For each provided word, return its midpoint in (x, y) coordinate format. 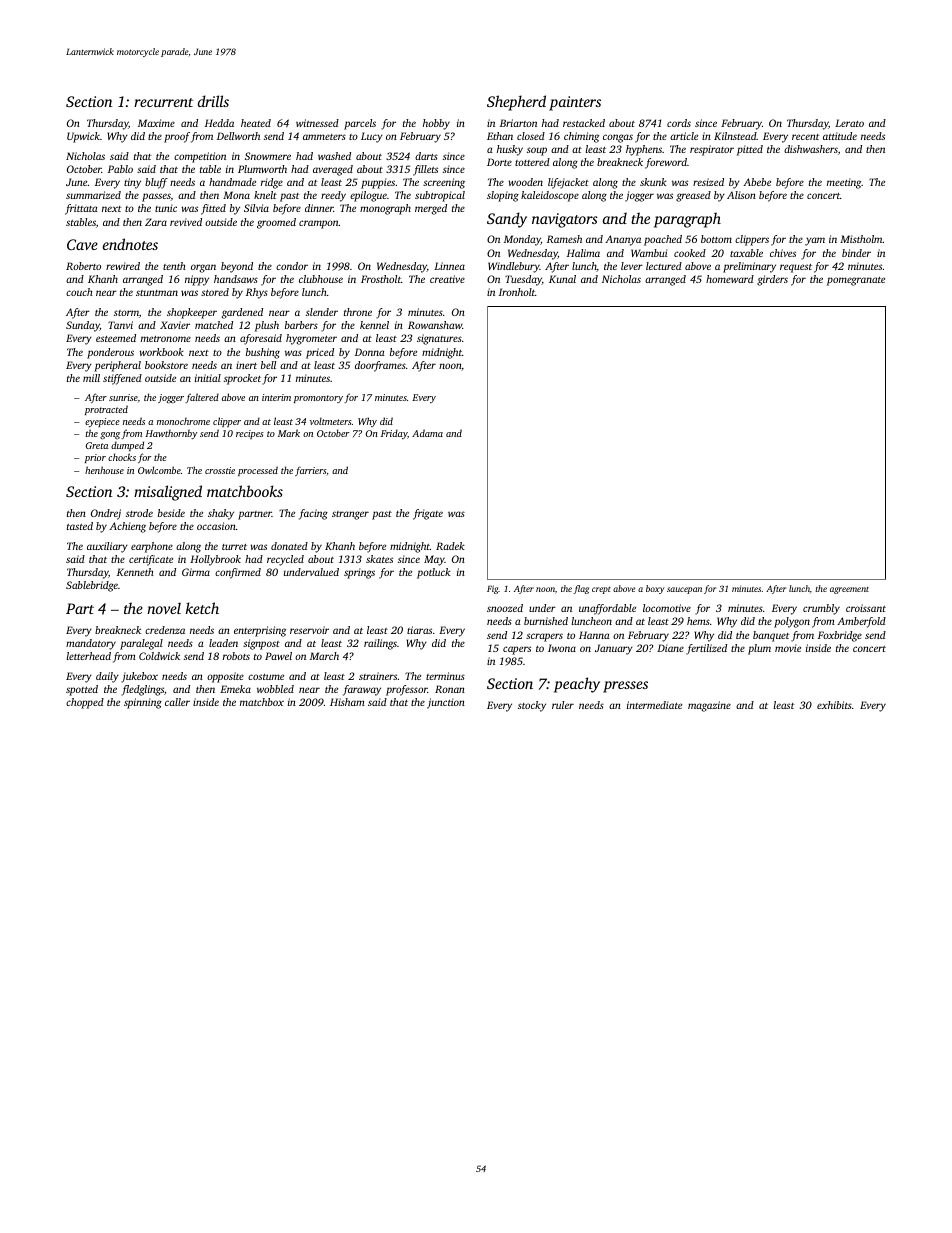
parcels (360, 124)
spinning (143, 703)
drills (213, 101)
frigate (428, 514)
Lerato (849, 123)
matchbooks (245, 491)
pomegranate (856, 281)
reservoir (309, 630)
